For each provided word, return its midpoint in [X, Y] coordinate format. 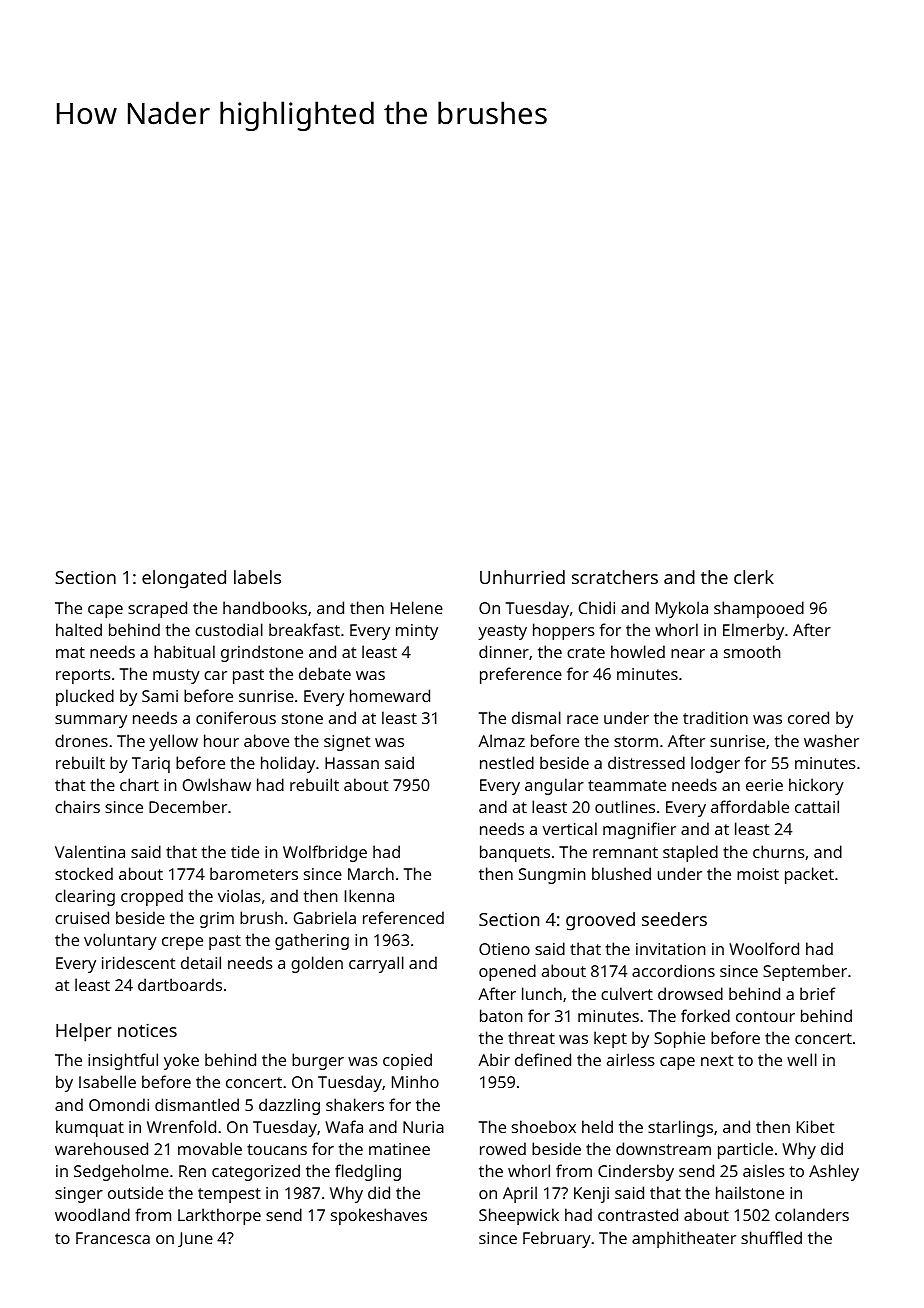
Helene [417, 607]
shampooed [759, 609]
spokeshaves [379, 1216]
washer [831, 740]
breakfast [304, 629]
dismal [536, 717]
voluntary [120, 941]
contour [765, 1016]
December [188, 806]
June [195, 1239]
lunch [542, 993]
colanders [812, 1214]
